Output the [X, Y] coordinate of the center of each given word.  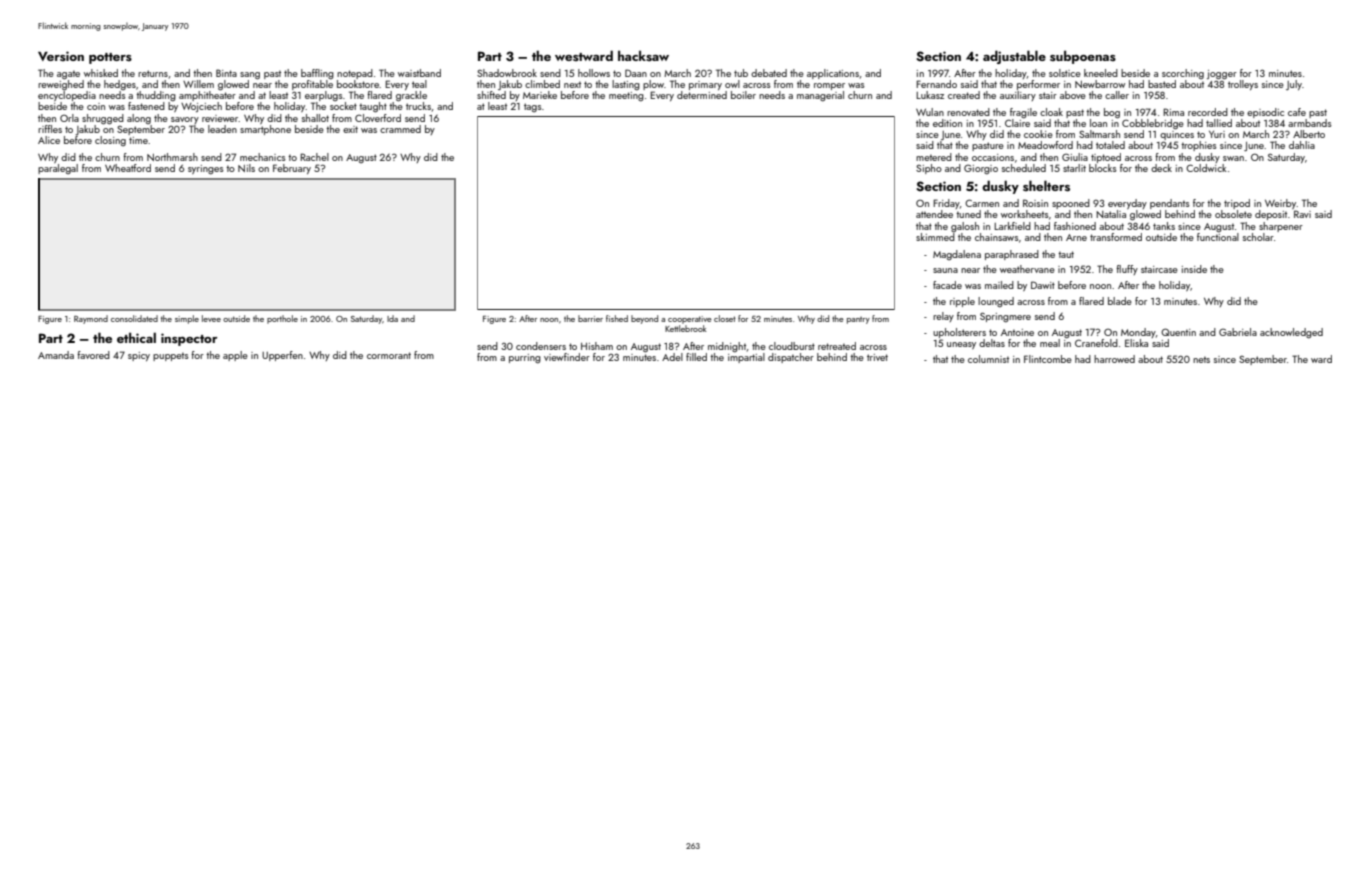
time [138, 140]
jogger [1222, 75]
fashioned [1075, 226]
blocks [1103, 168]
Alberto [1309, 134]
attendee [934, 214]
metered [934, 157]
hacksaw [643, 56]
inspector [189, 339]
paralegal [58, 169]
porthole [282, 319]
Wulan [930, 112]
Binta [226, 73]
